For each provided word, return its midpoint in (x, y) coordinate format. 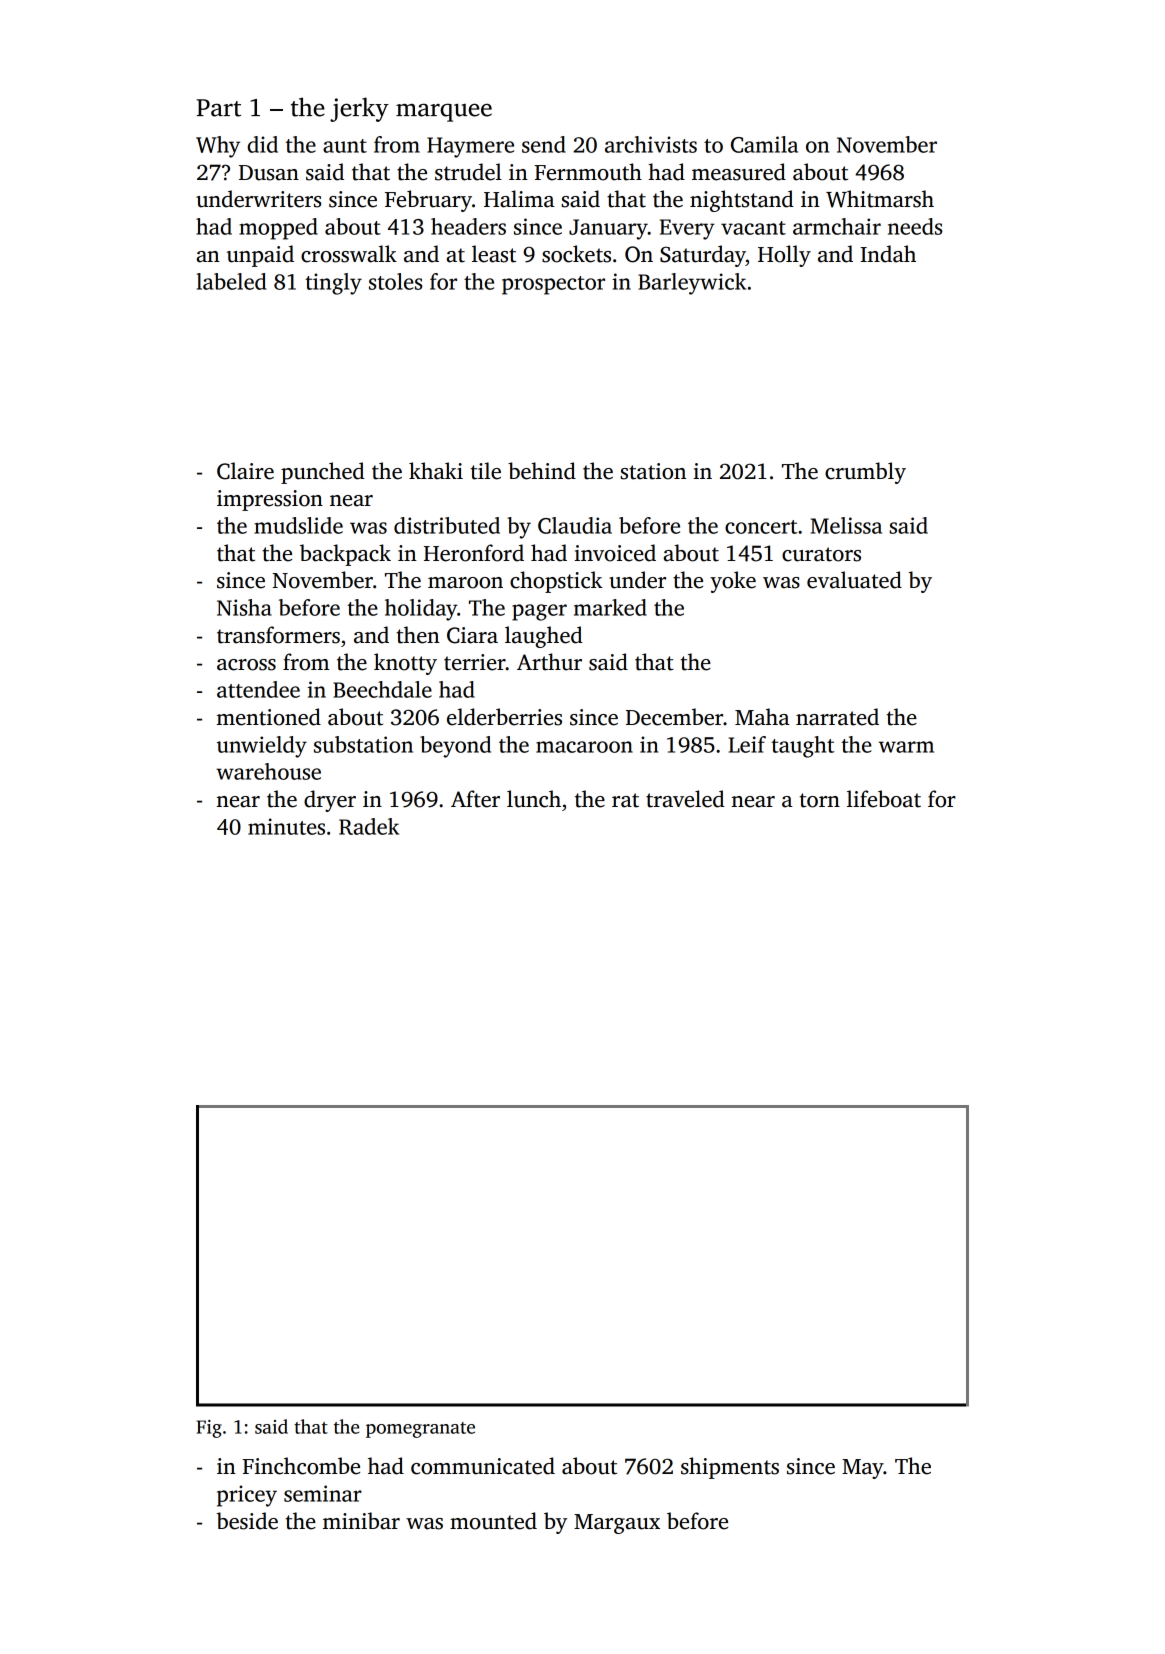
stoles (395, 281)
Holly (784, 256)
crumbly (865, 473)
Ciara (472, 635)
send (544, 144)
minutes (286, 826)
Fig (209, 1429)
